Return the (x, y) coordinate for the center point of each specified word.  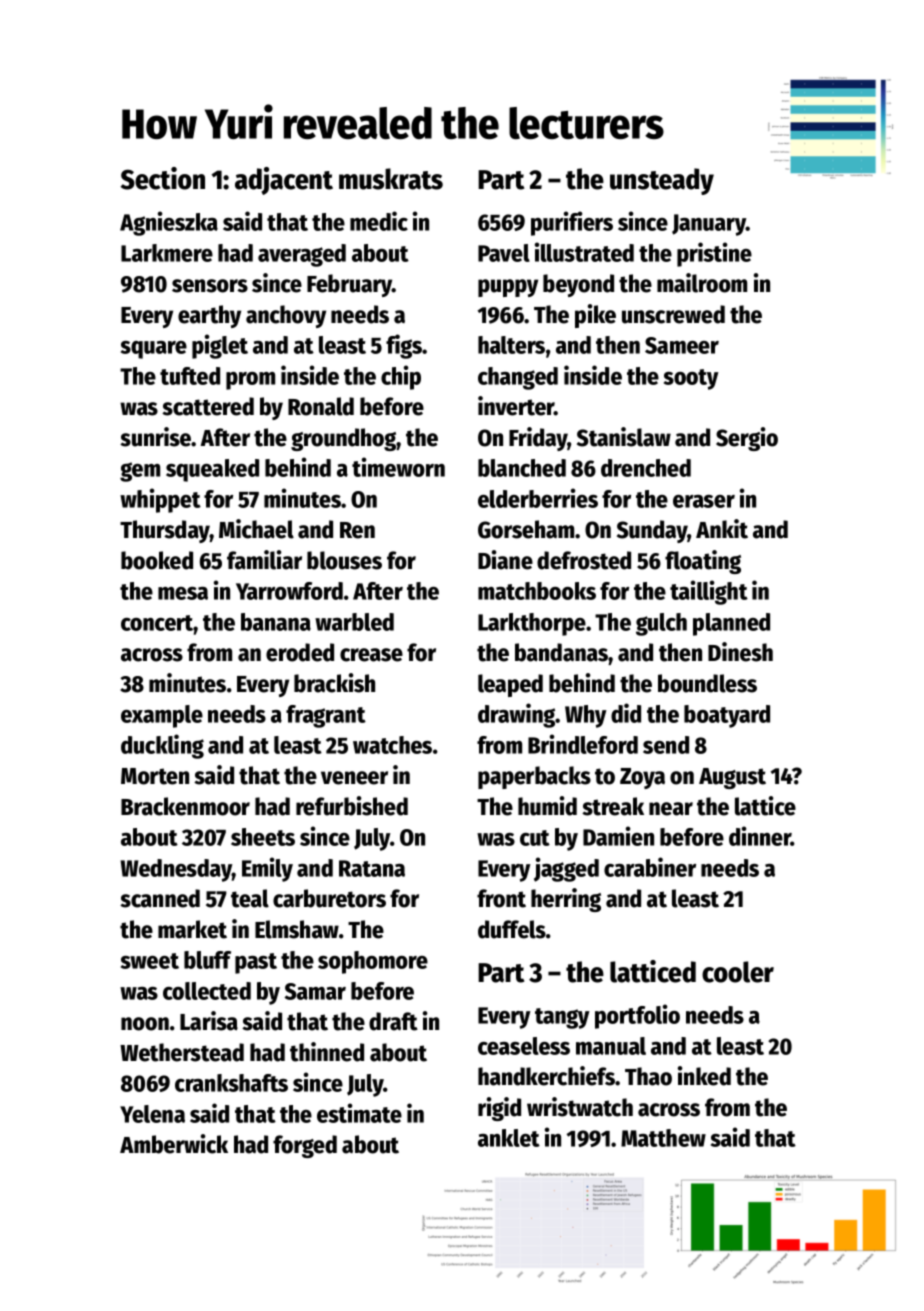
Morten (155, 776)
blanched (522, 468)
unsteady (662, 181)
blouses (344, 560)
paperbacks (534, 777)
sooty (691, 379)
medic (379, 221)
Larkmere (167, 253)
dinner (760, 836)
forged (305, 1146)
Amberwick (174, 1144)
